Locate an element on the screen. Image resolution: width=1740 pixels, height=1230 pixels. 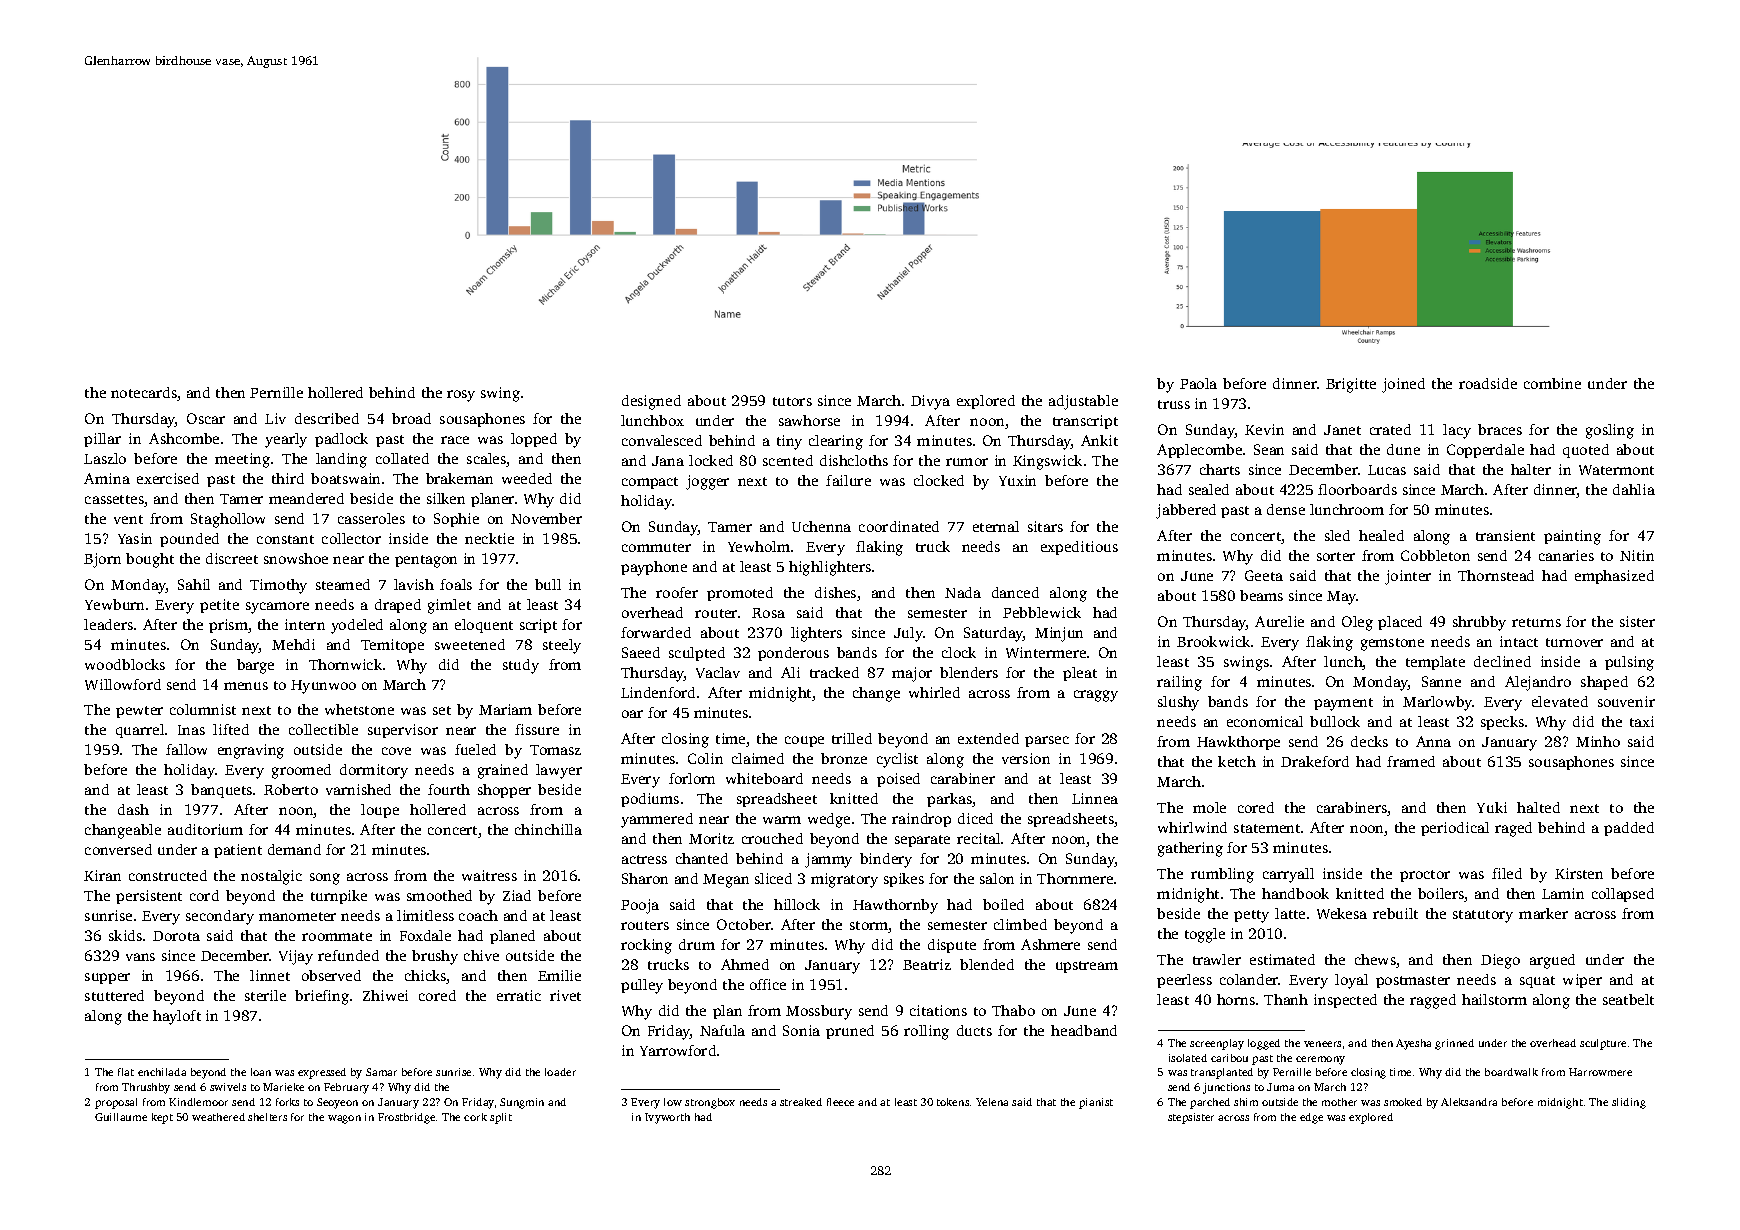
necktie is located at coordinates (489, 538).
